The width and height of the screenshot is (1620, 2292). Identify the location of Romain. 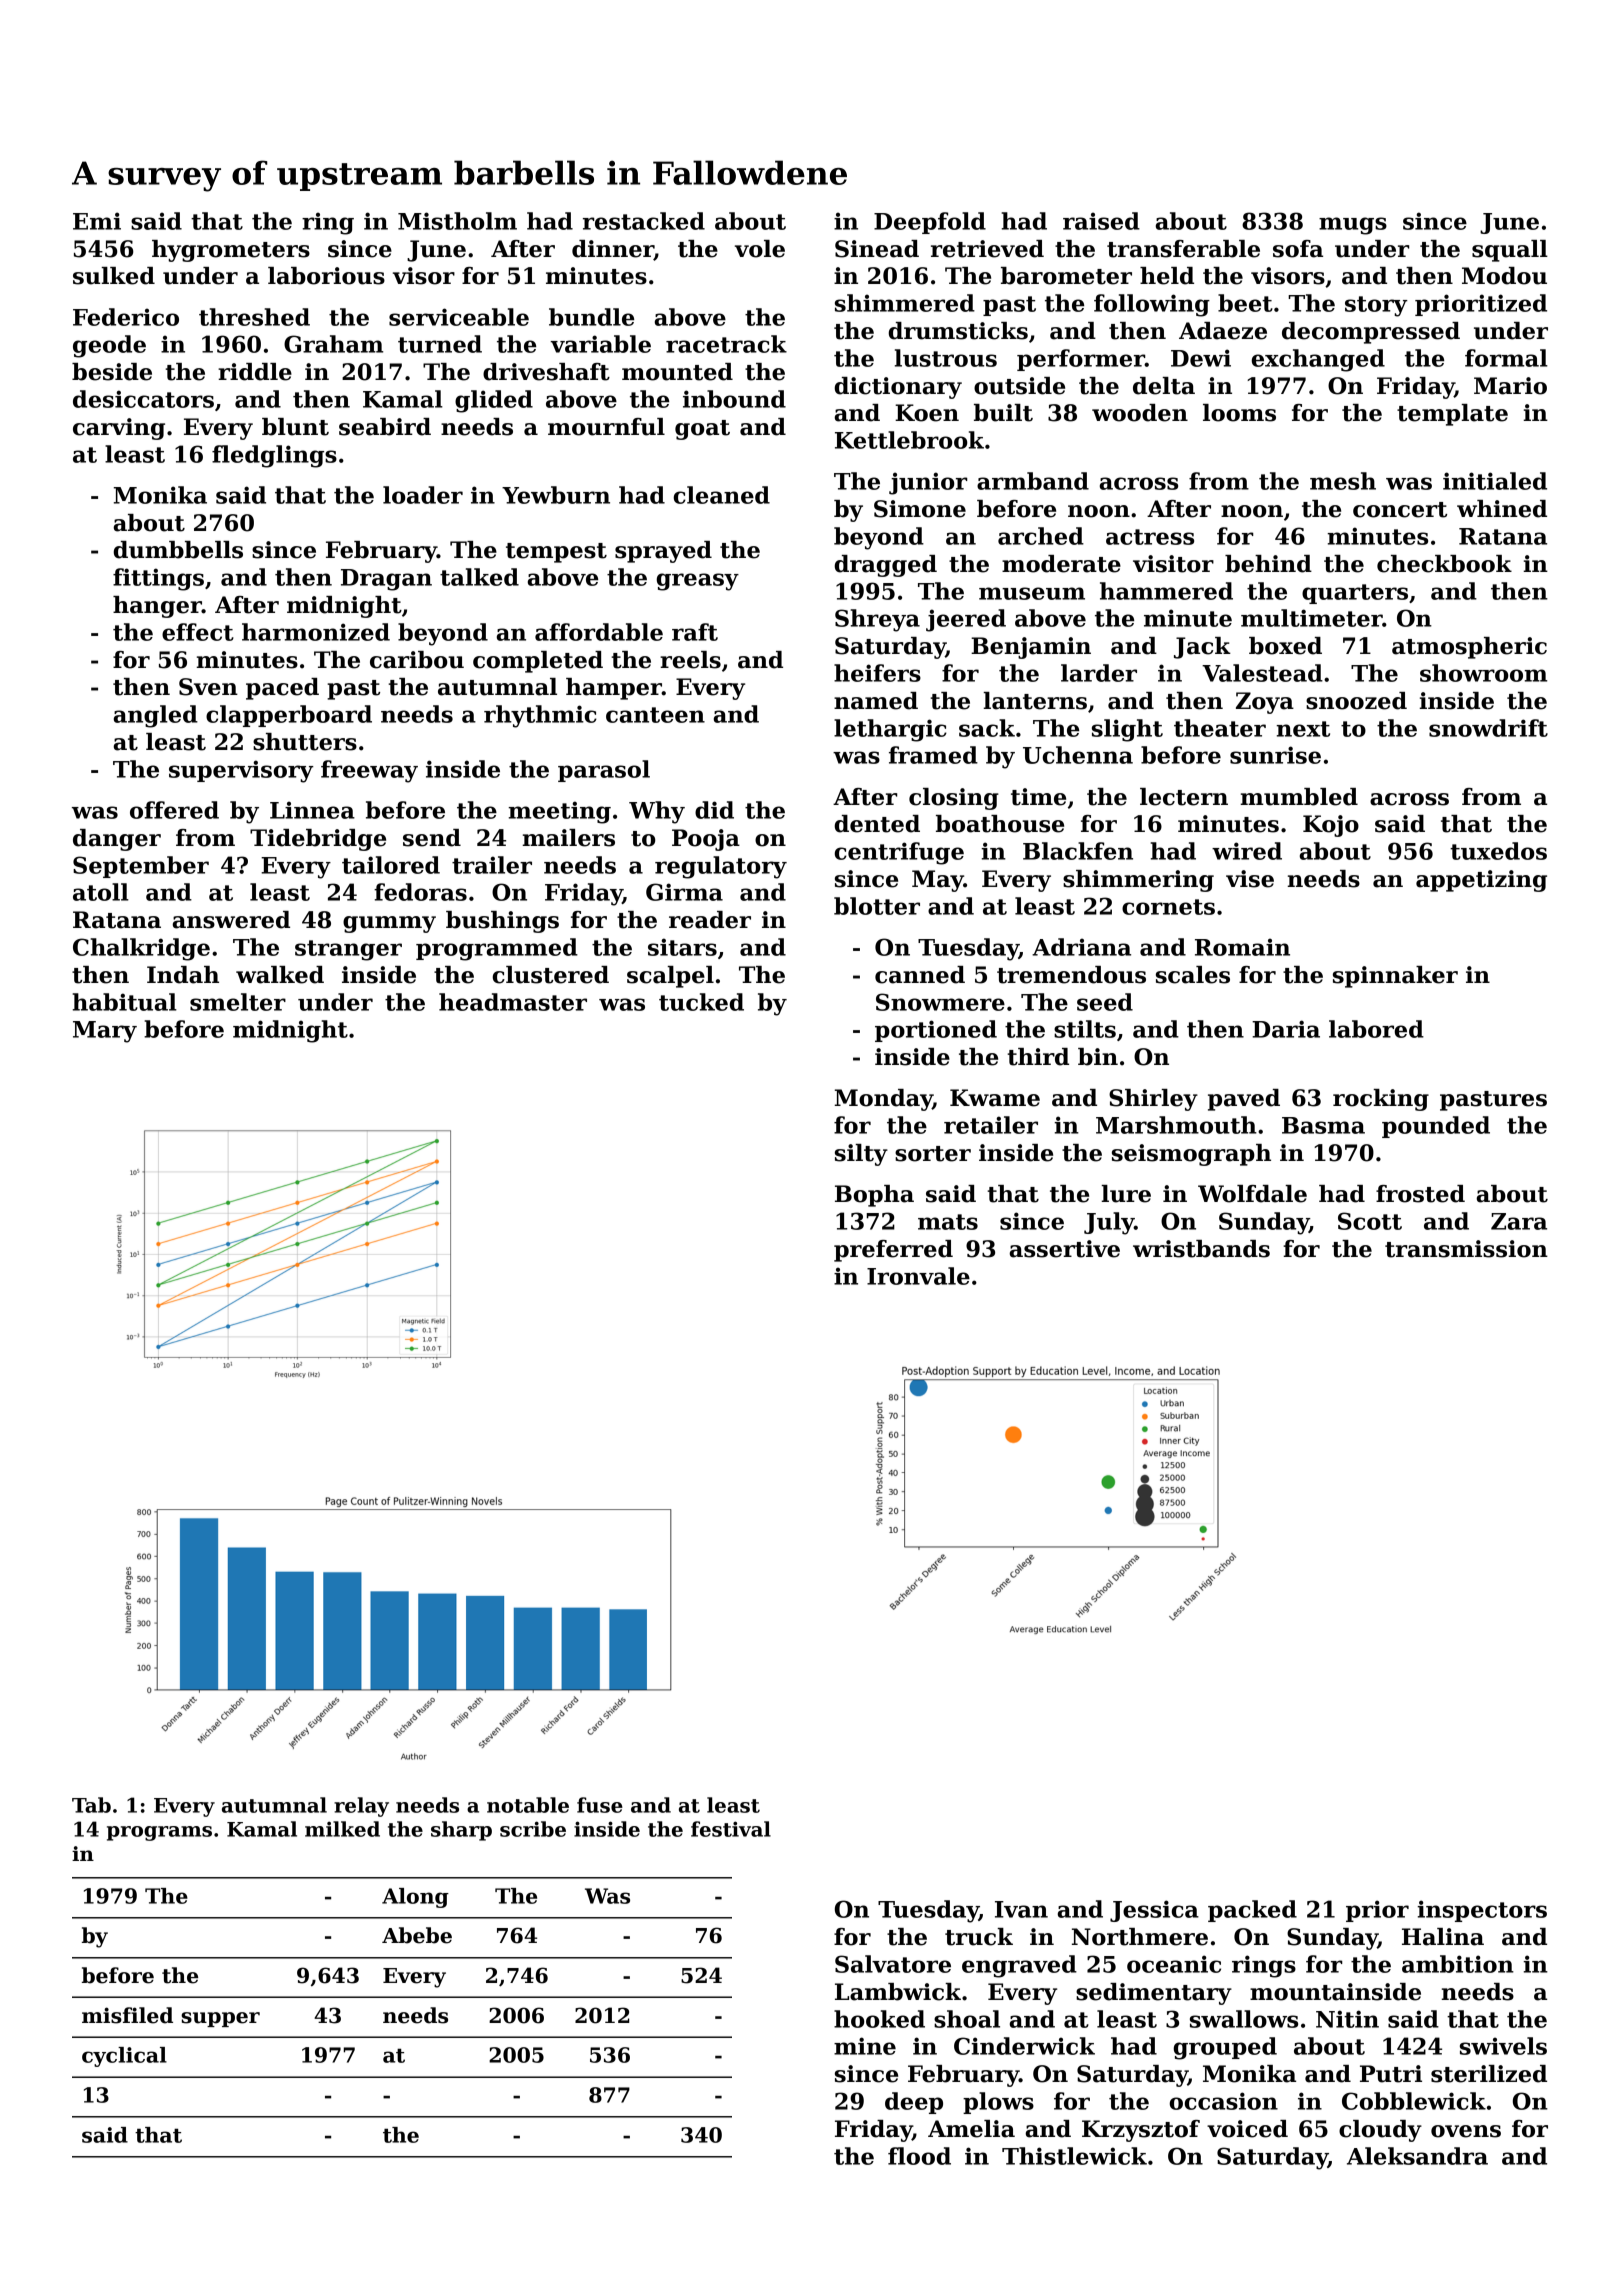
(1242, 947).
